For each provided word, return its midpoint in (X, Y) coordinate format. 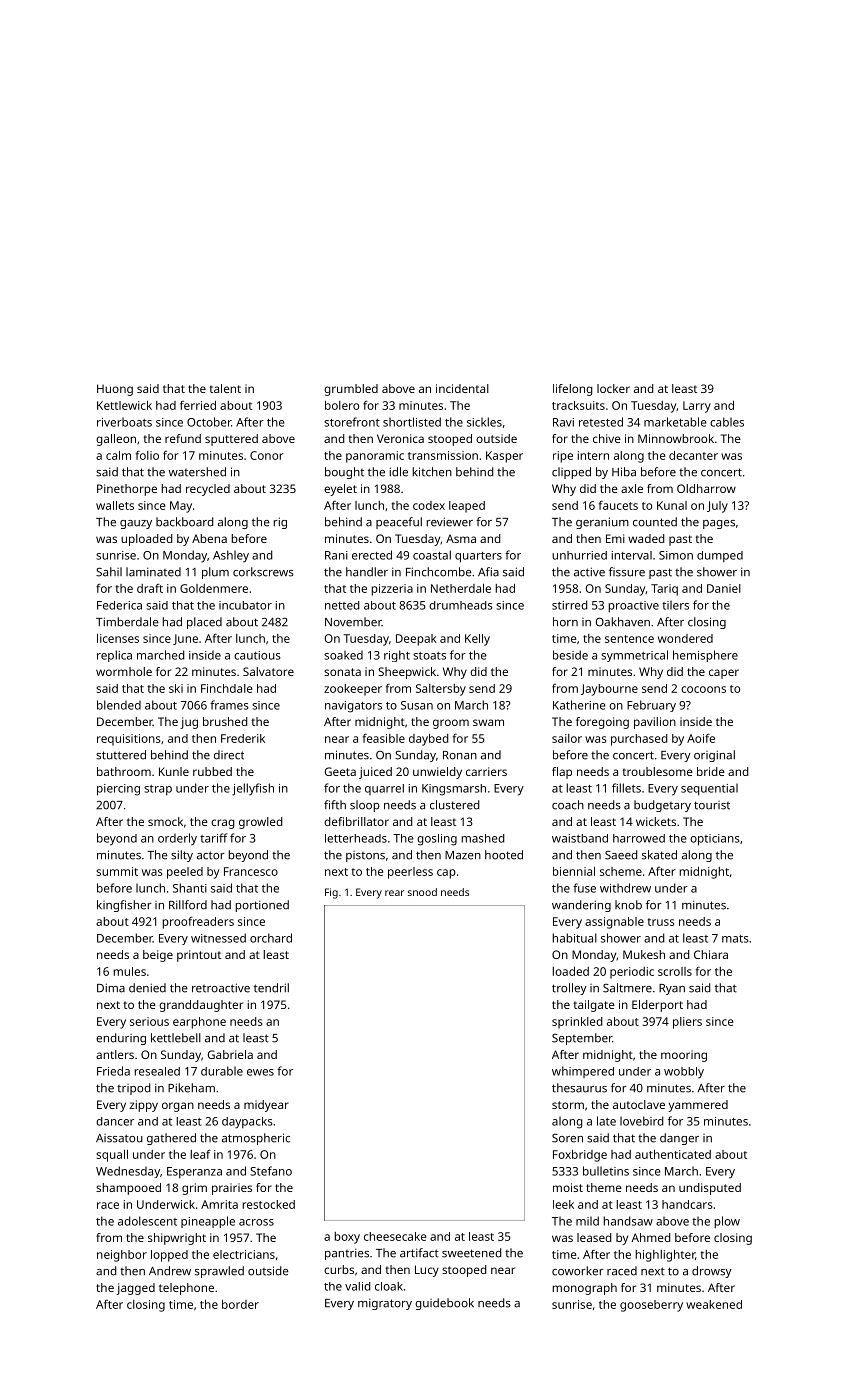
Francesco (251, 871)
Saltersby (441, 690)
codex (429, 505)
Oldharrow (706, 488)
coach (568, 805)
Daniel (724, 588)
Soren (567, 1138)
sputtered (231, 440)
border (240, 1304)
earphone (199, 1023)
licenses (118, 638)
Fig (331, 893)
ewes (260, 1072)
